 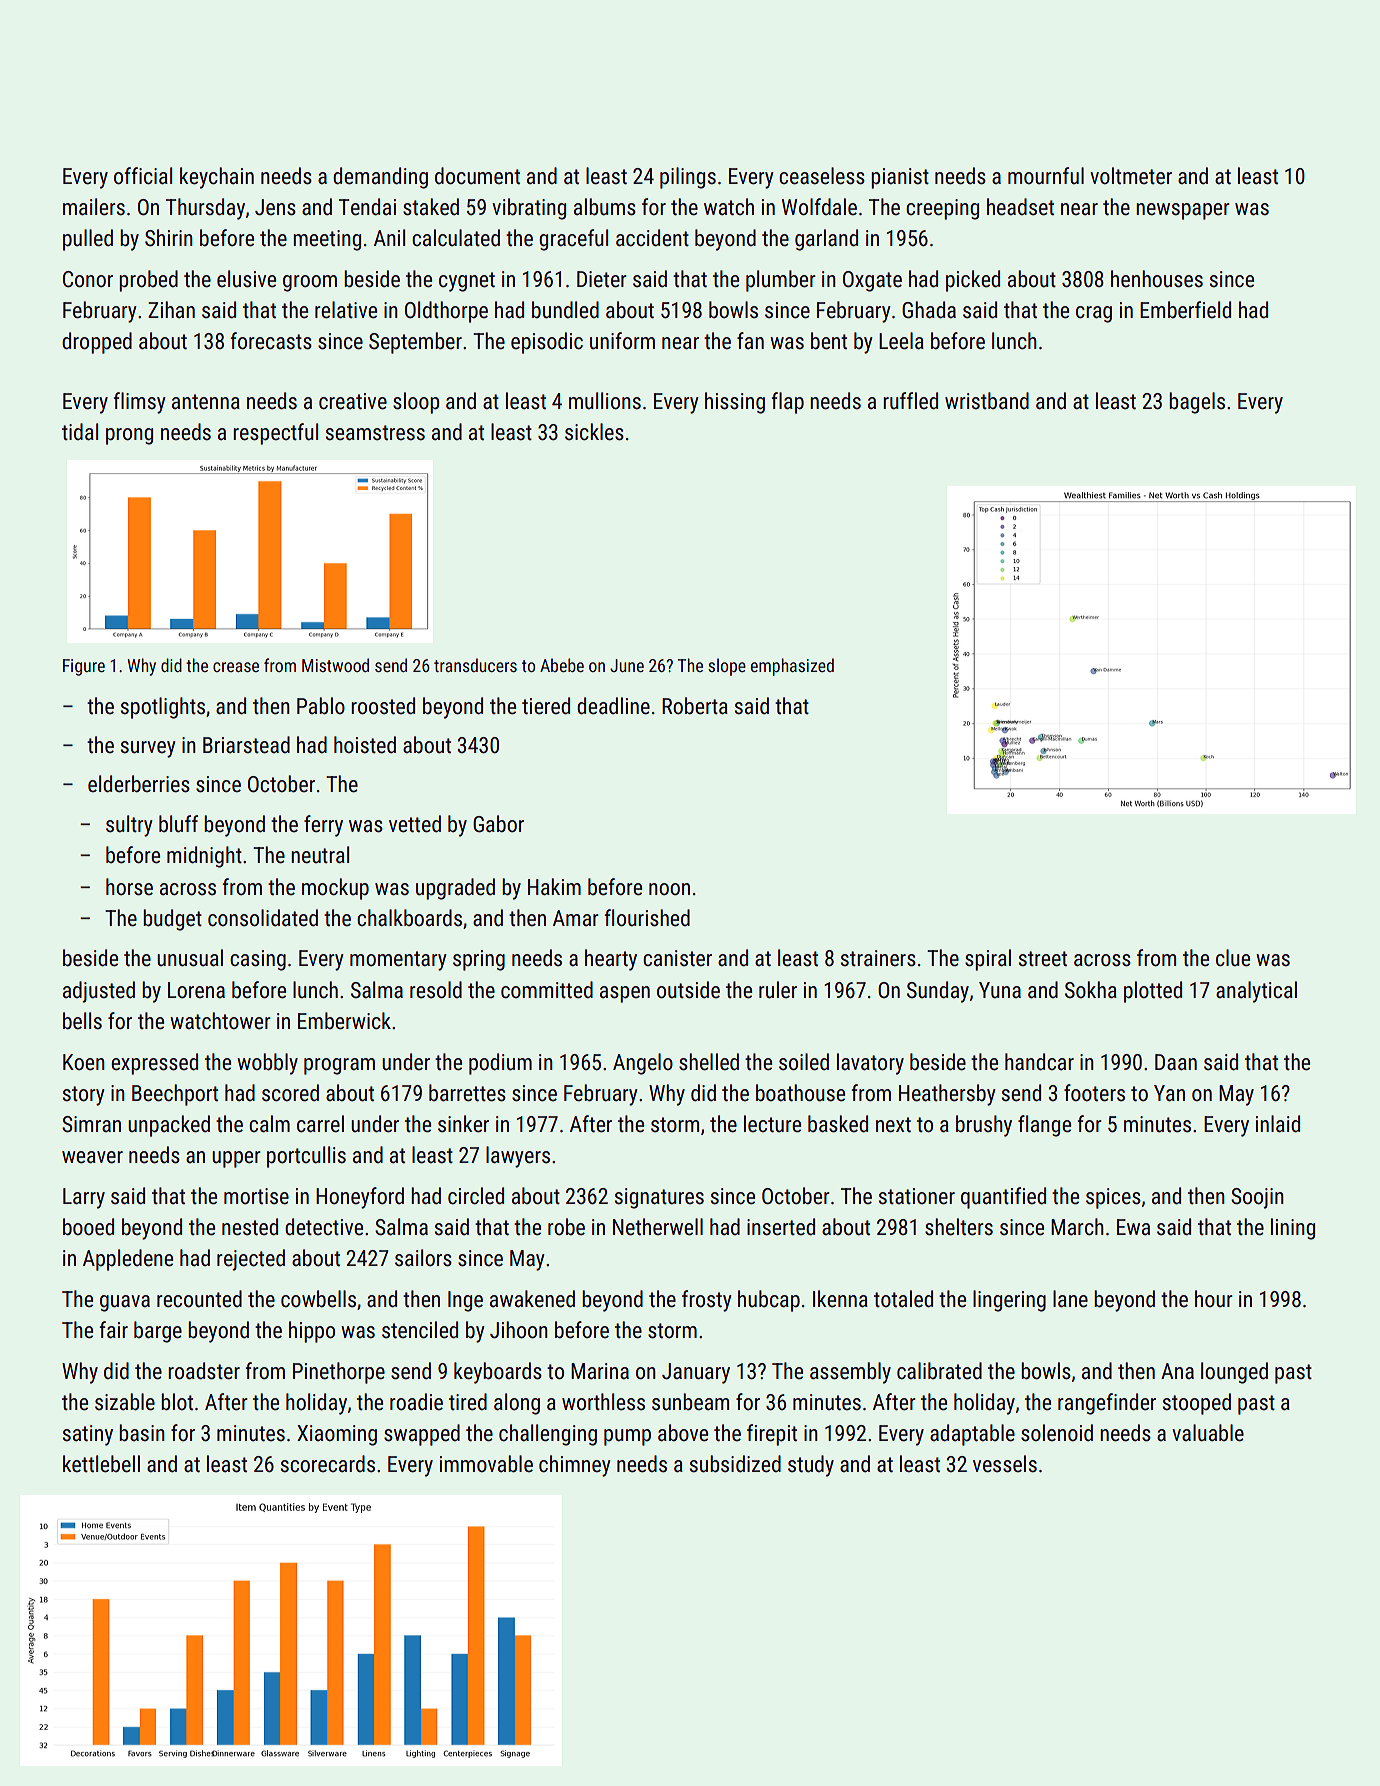 I want to click on plumber, so click(x=781, y=281).
